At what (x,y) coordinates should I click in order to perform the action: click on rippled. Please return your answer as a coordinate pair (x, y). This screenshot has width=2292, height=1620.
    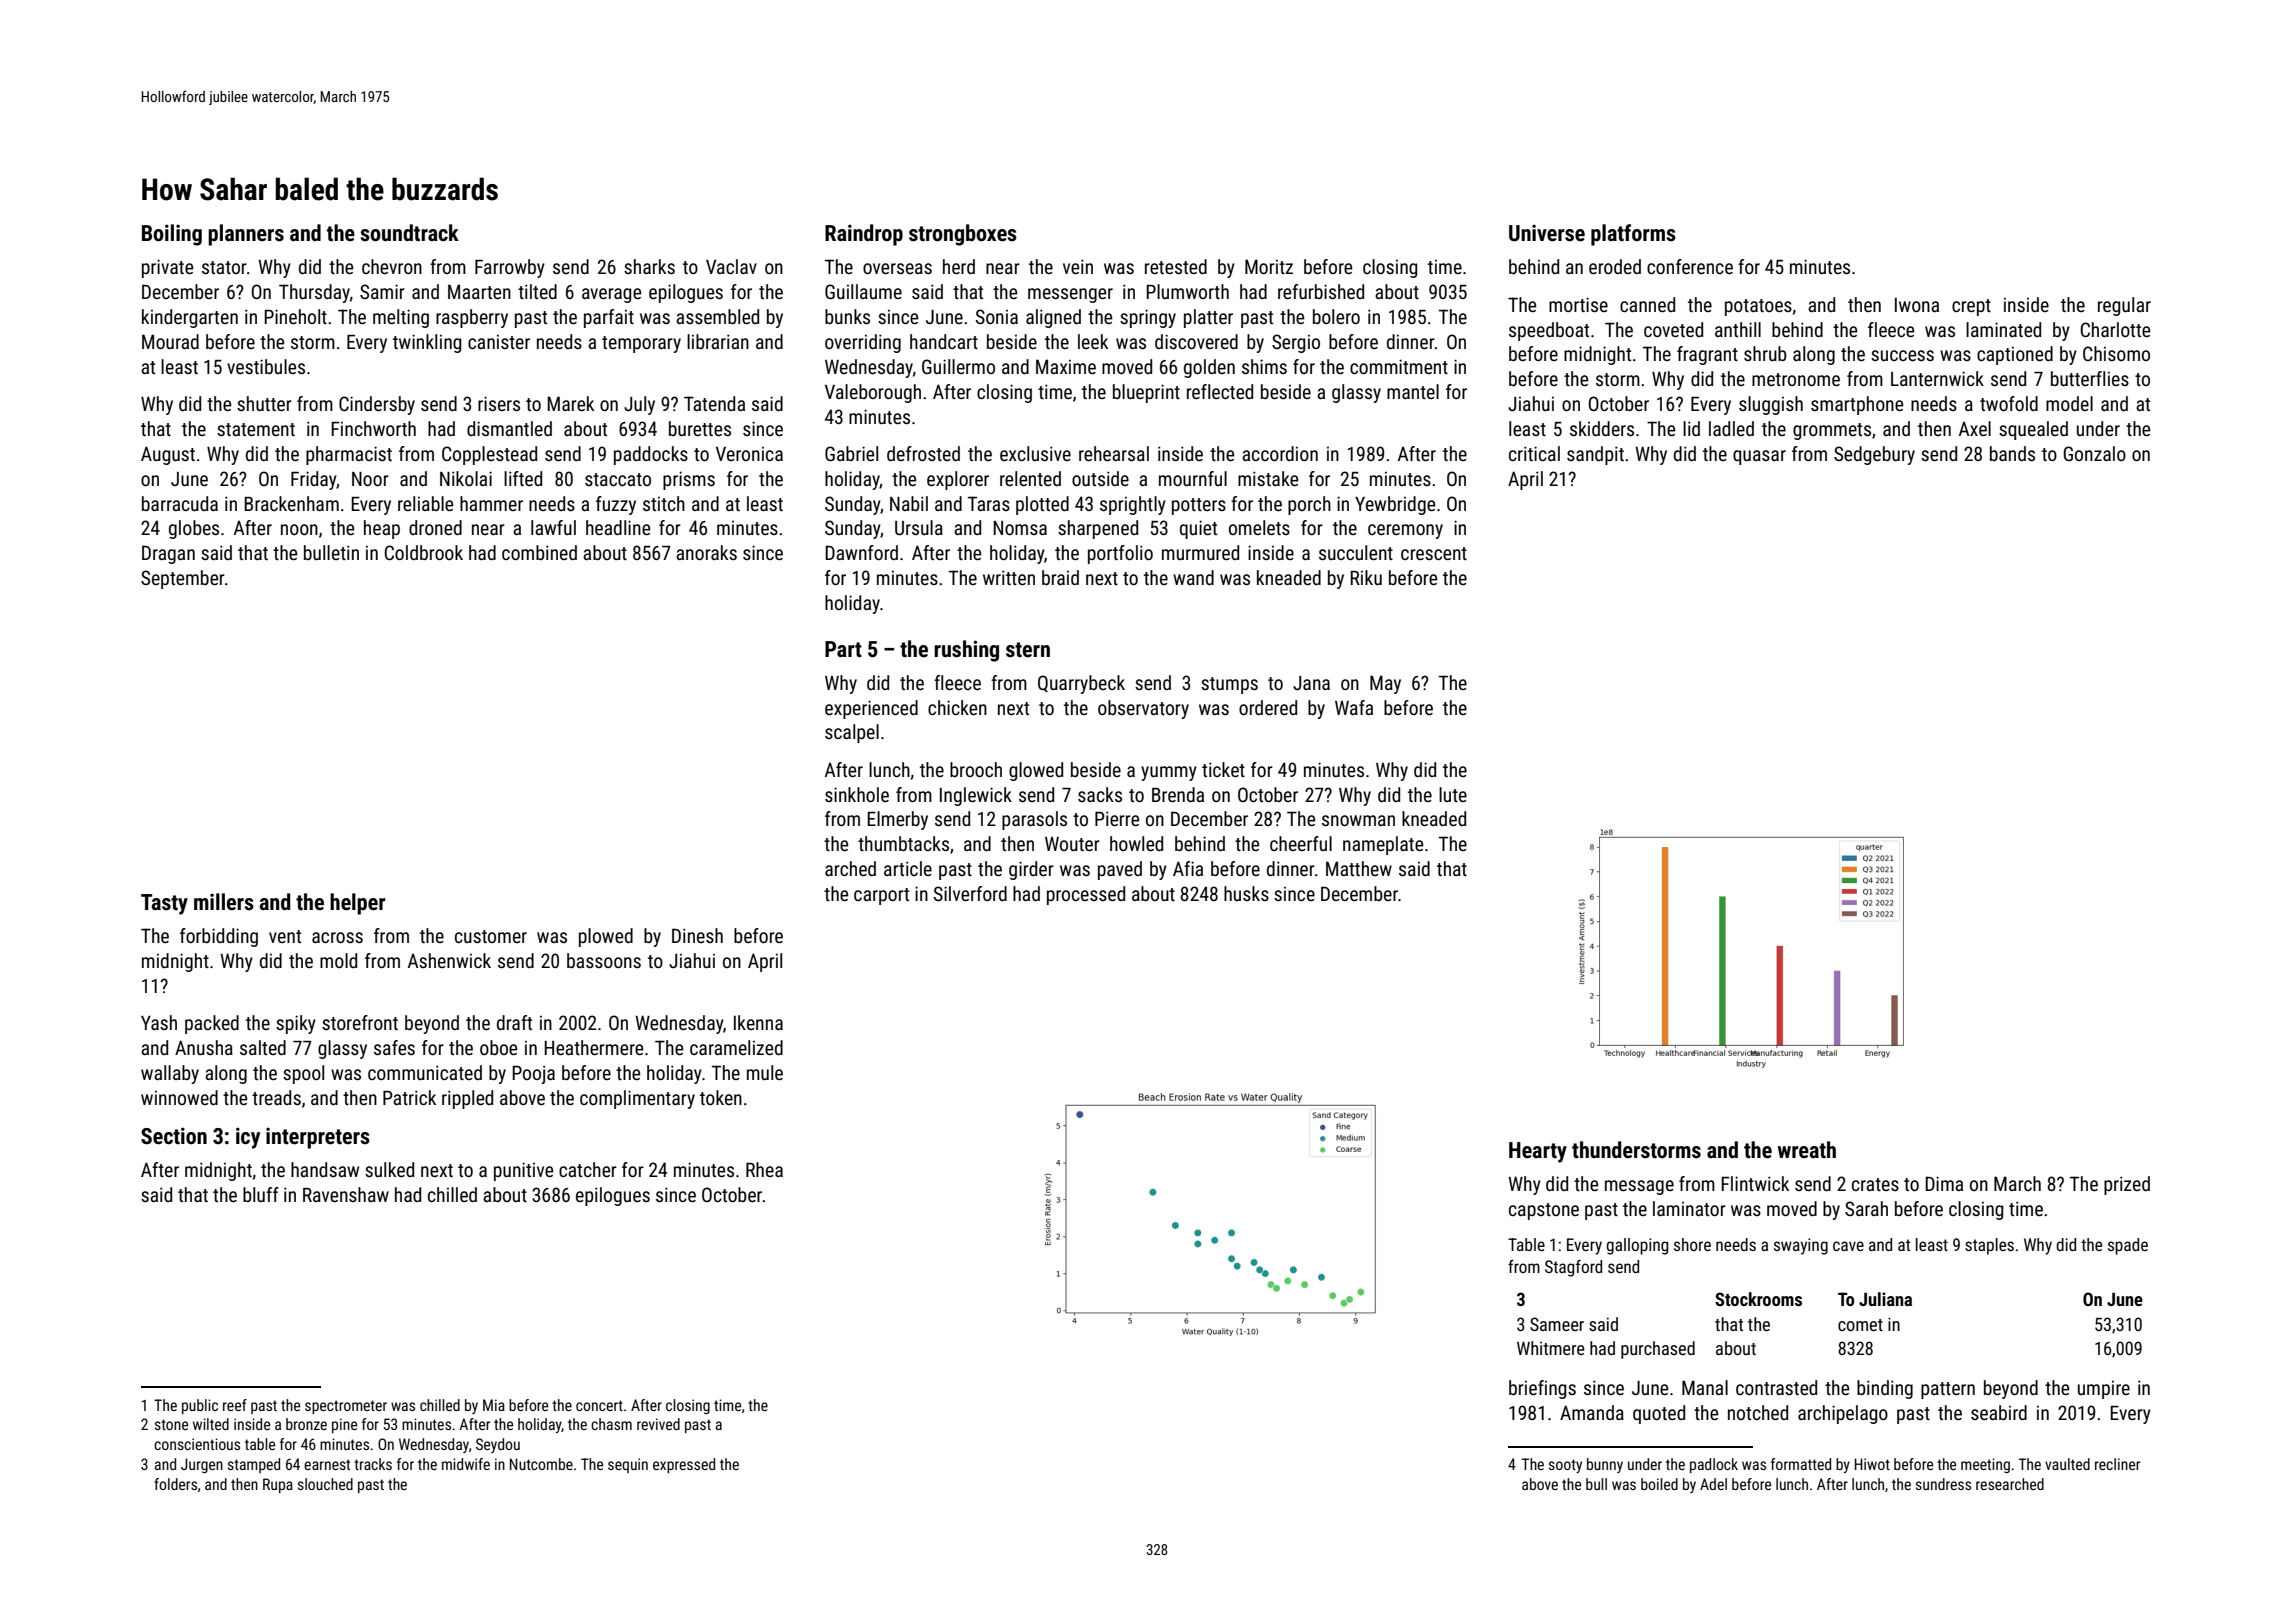
    Looking at the image, I should click on (467, 1099).
